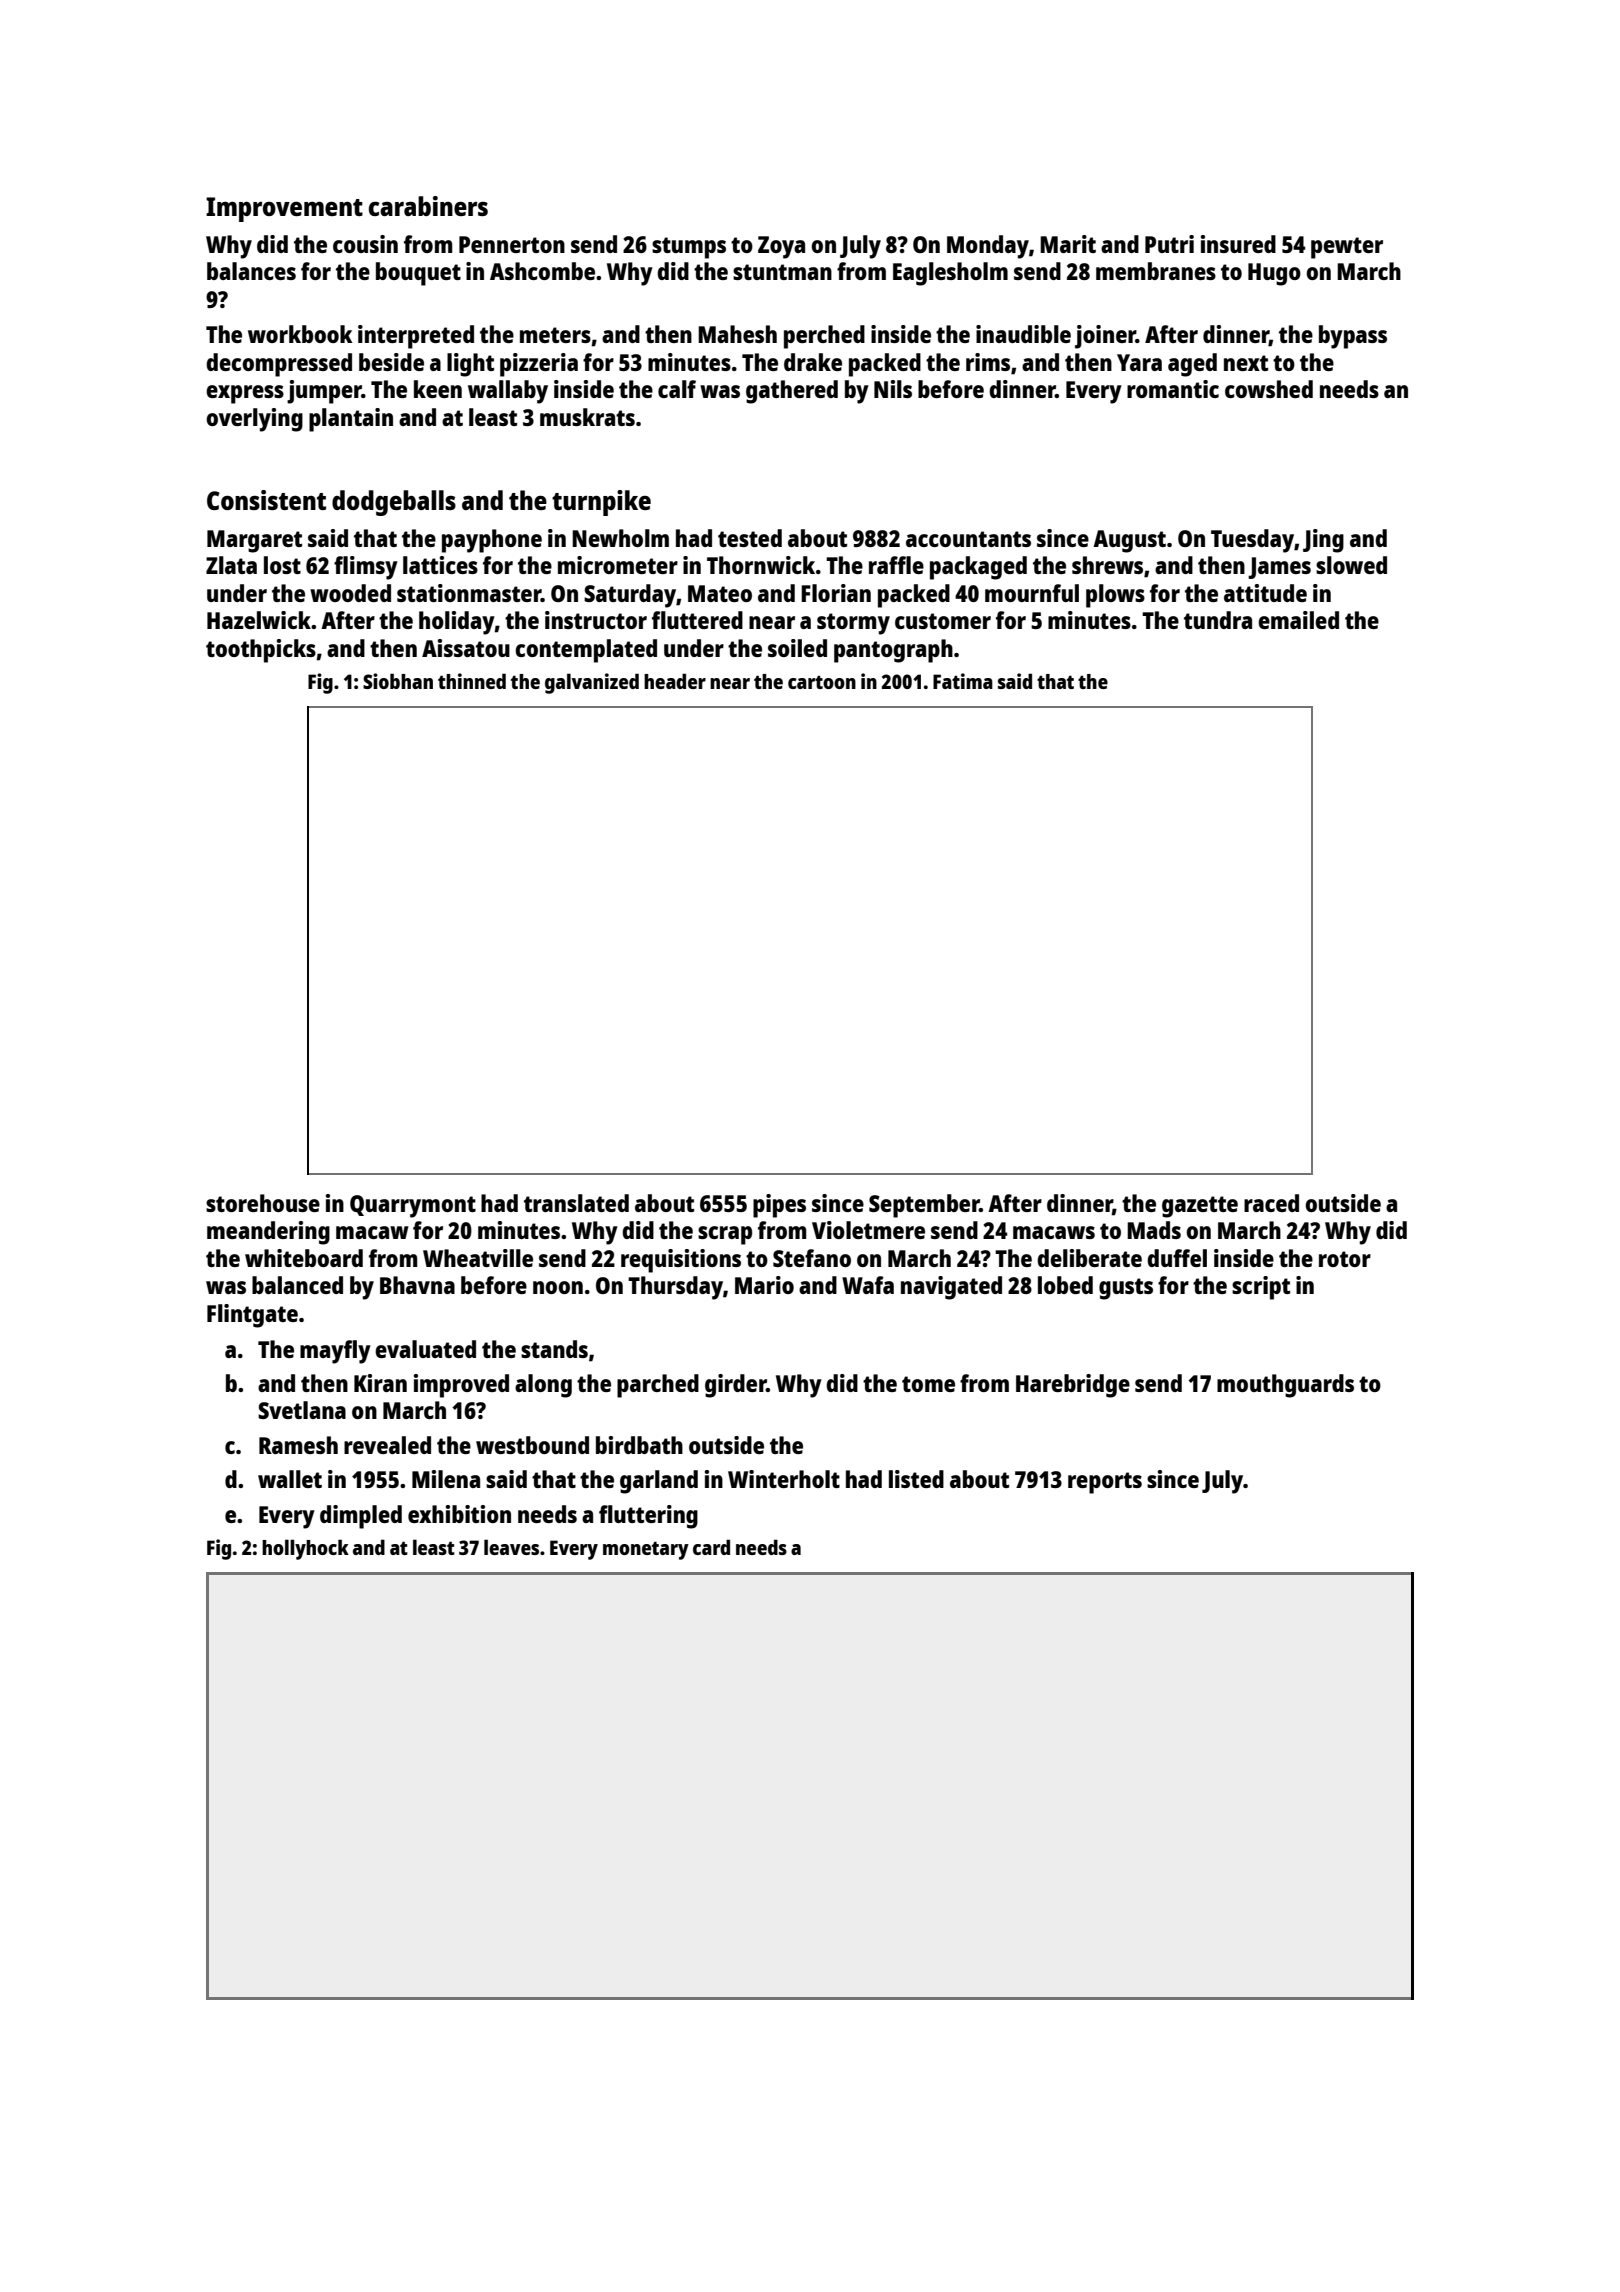 This screenshot has height=2292, width=1620. Describe the element at coordinates (1139, 362) in the screenshot. I see `Yara` at that location.
